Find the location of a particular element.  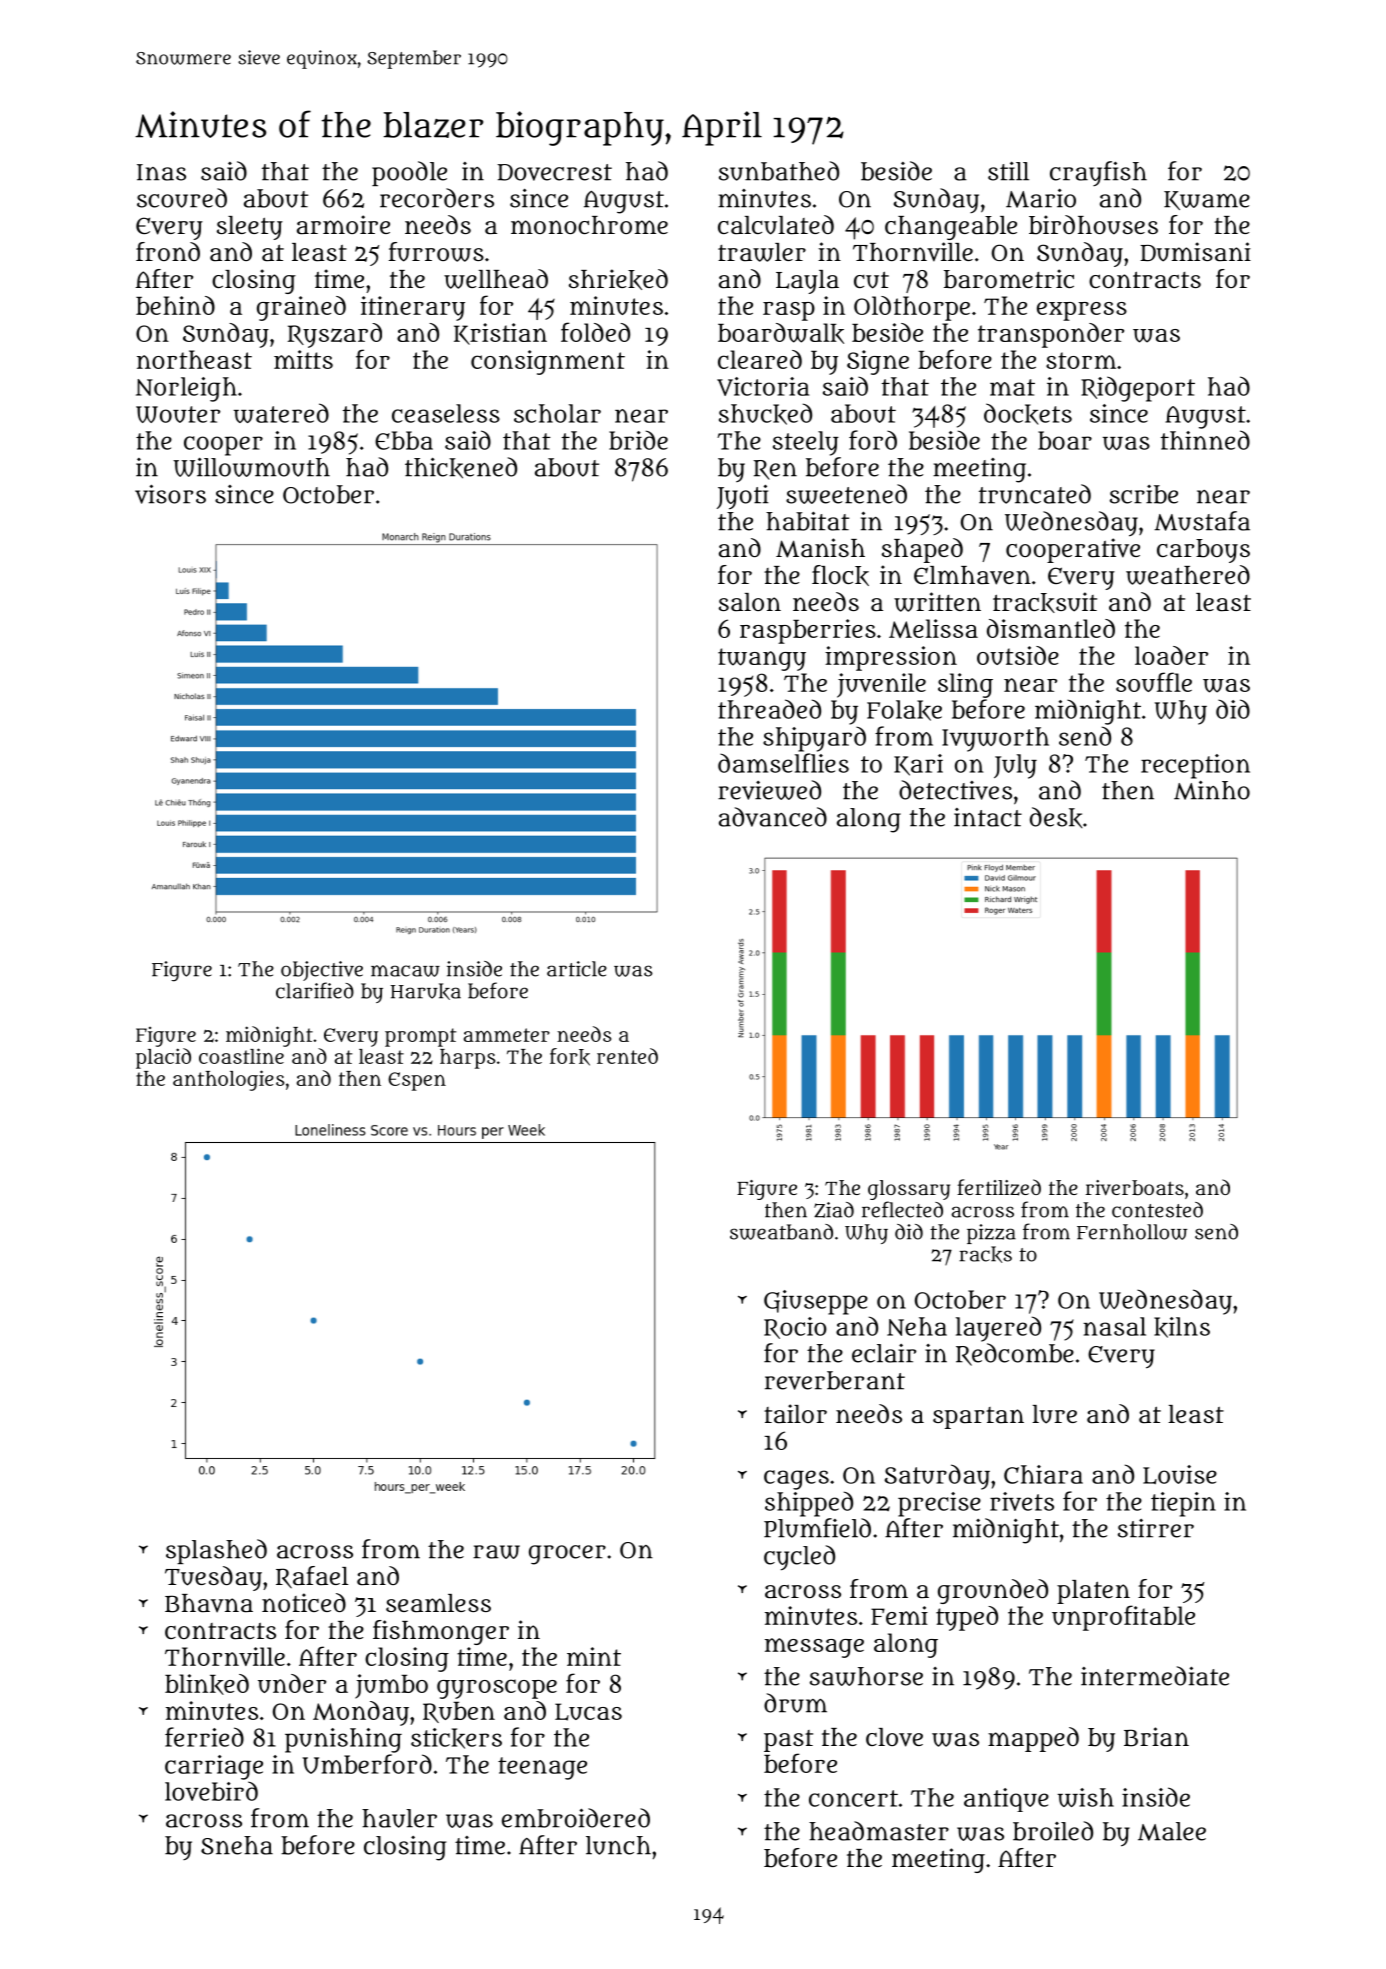

advanced is located at coordinates (773, 817).
